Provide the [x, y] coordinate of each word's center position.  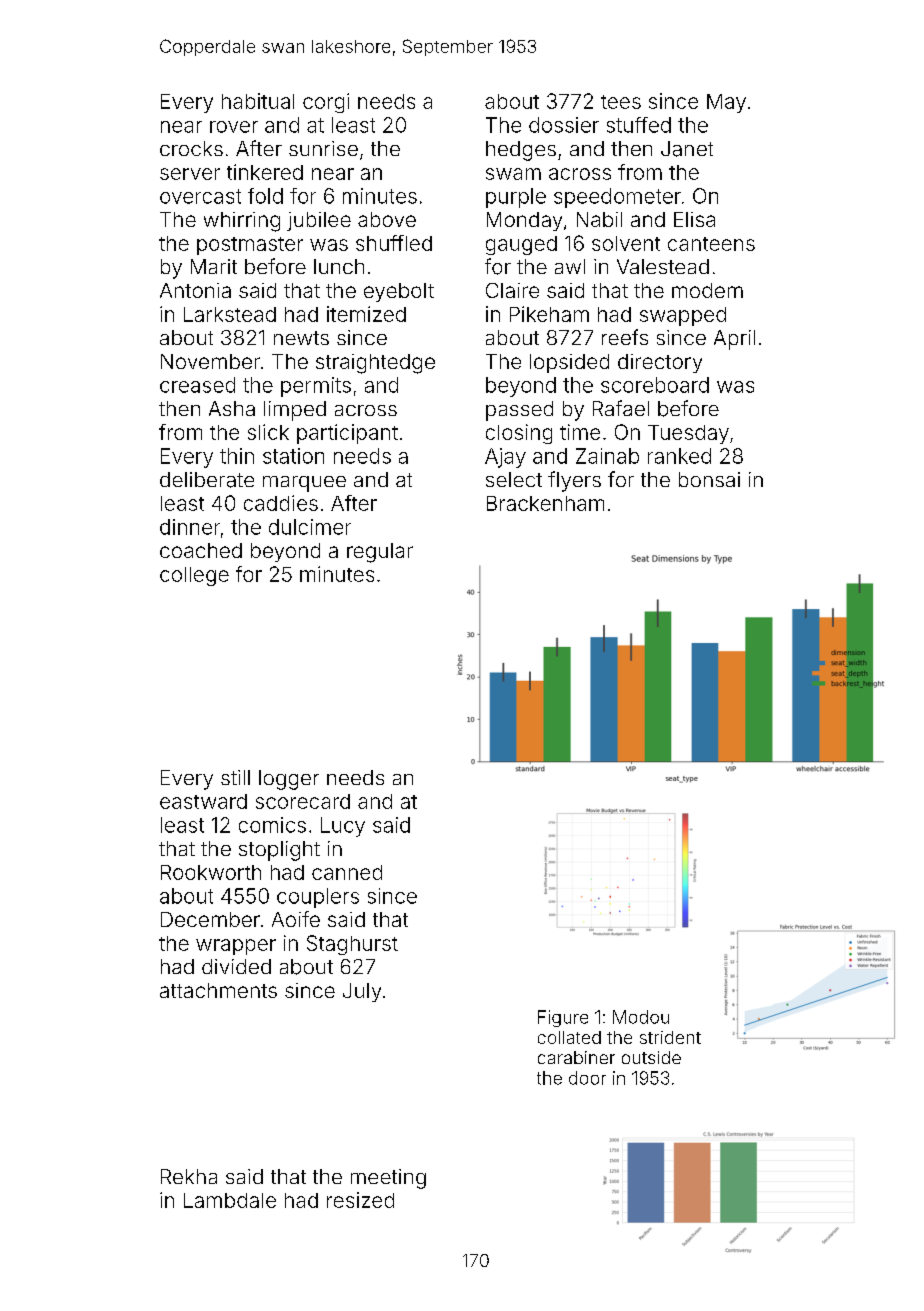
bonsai [709, 479]
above [387, 219]
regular [380, 553]
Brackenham [545, 503]
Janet [687, 149]
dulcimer [310, 527]
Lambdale [230, 1200]
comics [272, 825]
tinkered [265, 172]
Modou [641, 1017]
